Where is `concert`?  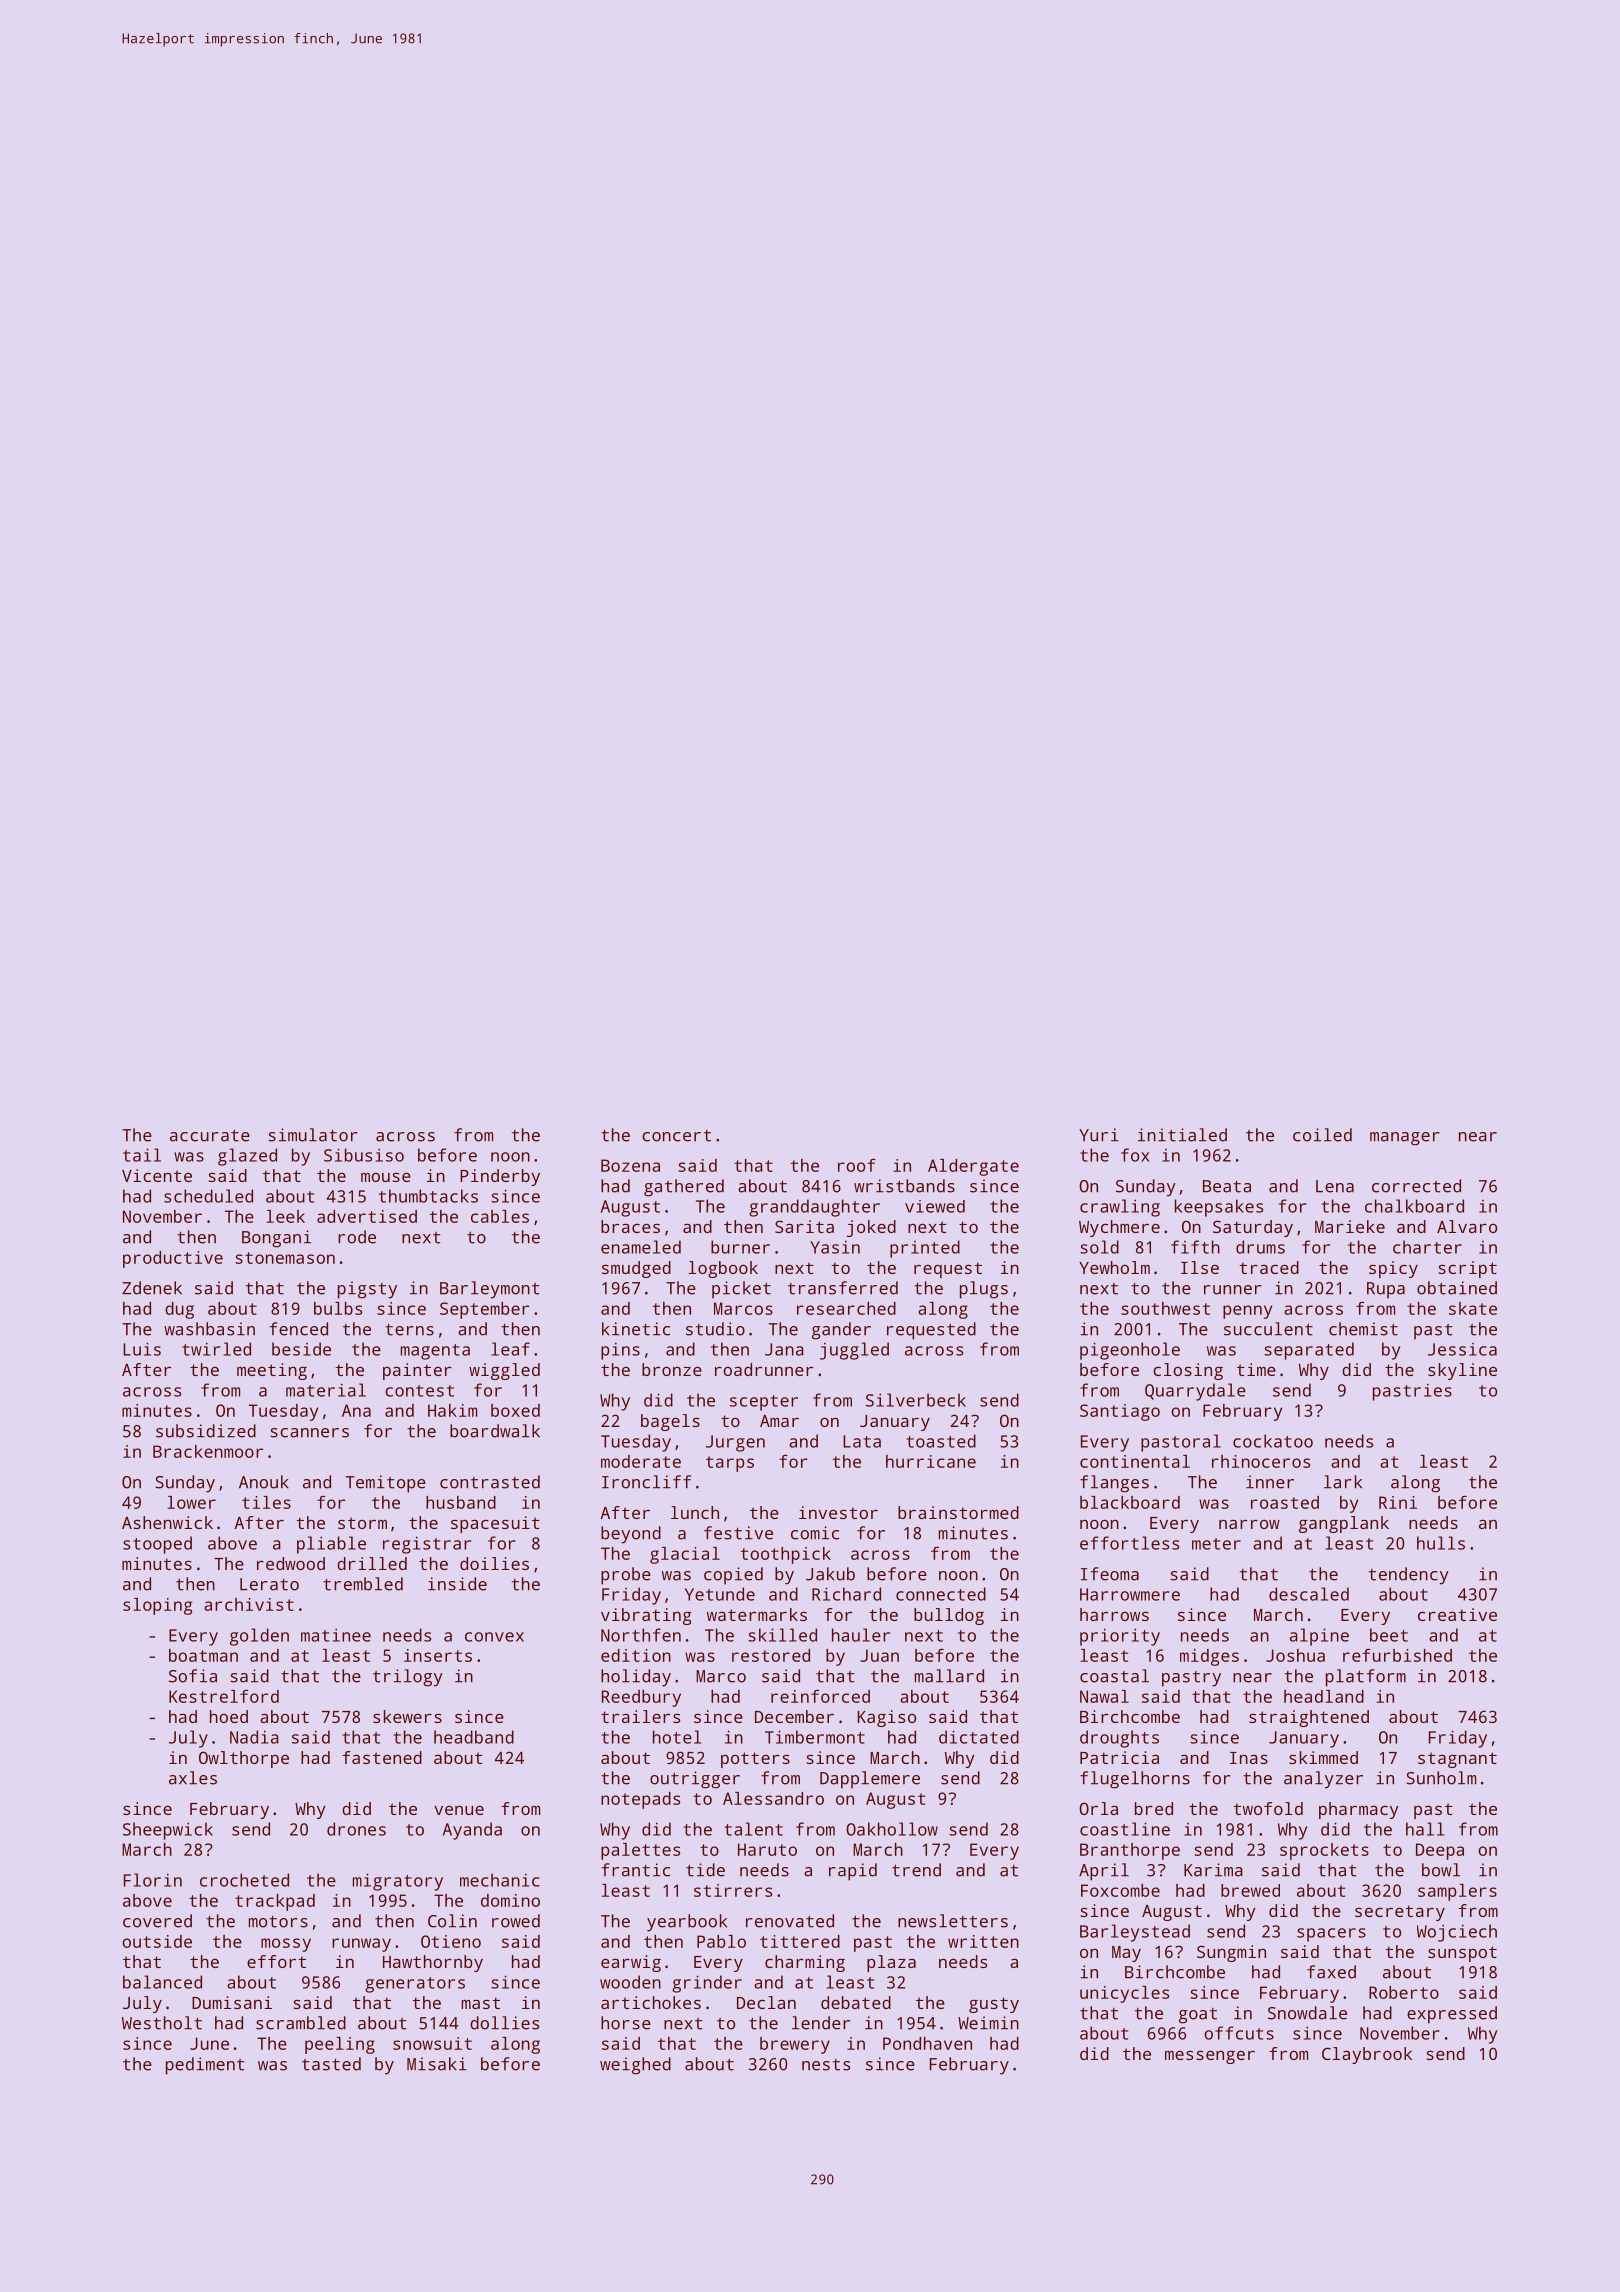 concert is located at coordinates (676, 1136).
